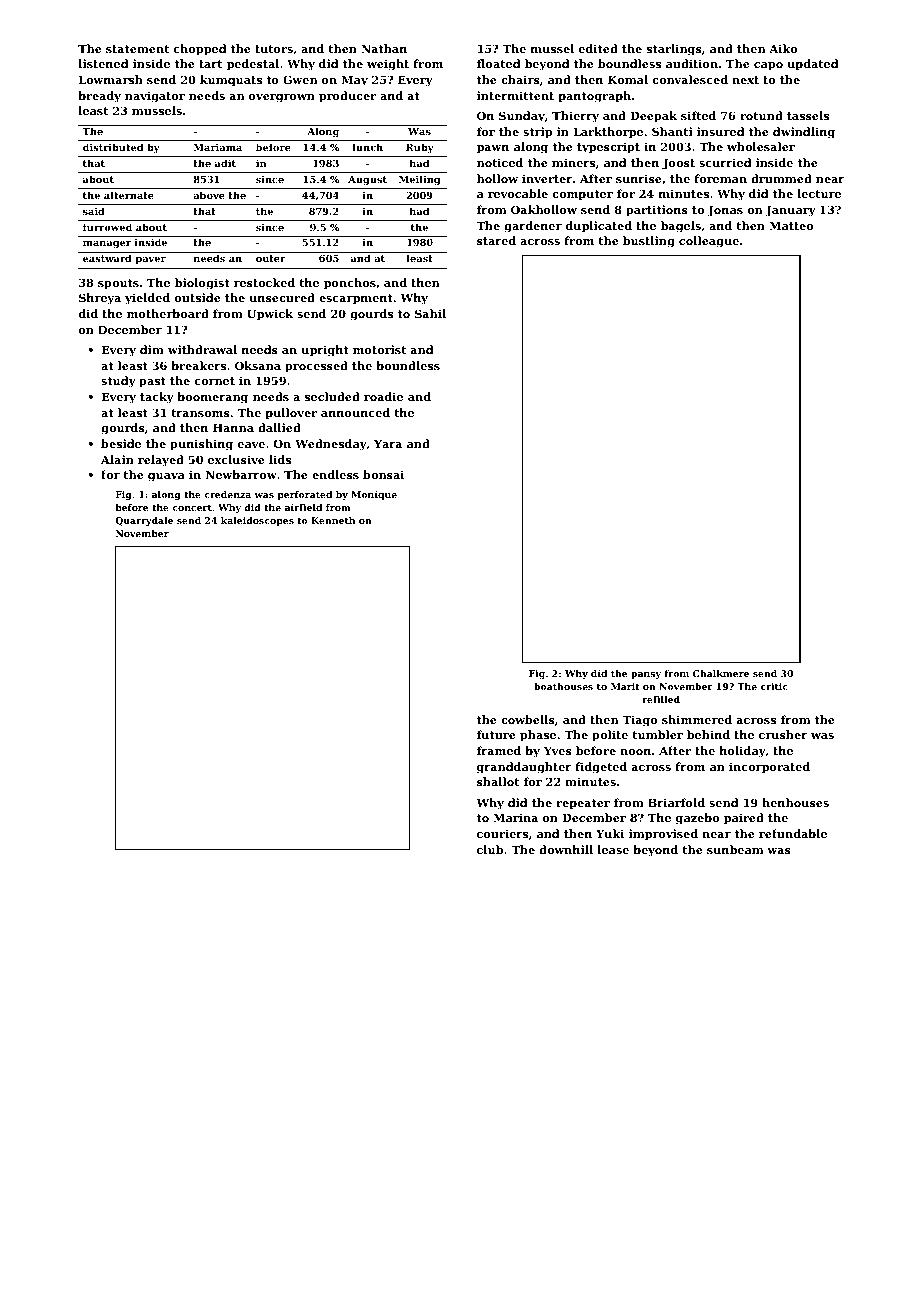 Image resolution: width=924 pixels, height=1308 pixels. Describe the element at coordinates (498, 63) in the image. I see `floated` at that location.
